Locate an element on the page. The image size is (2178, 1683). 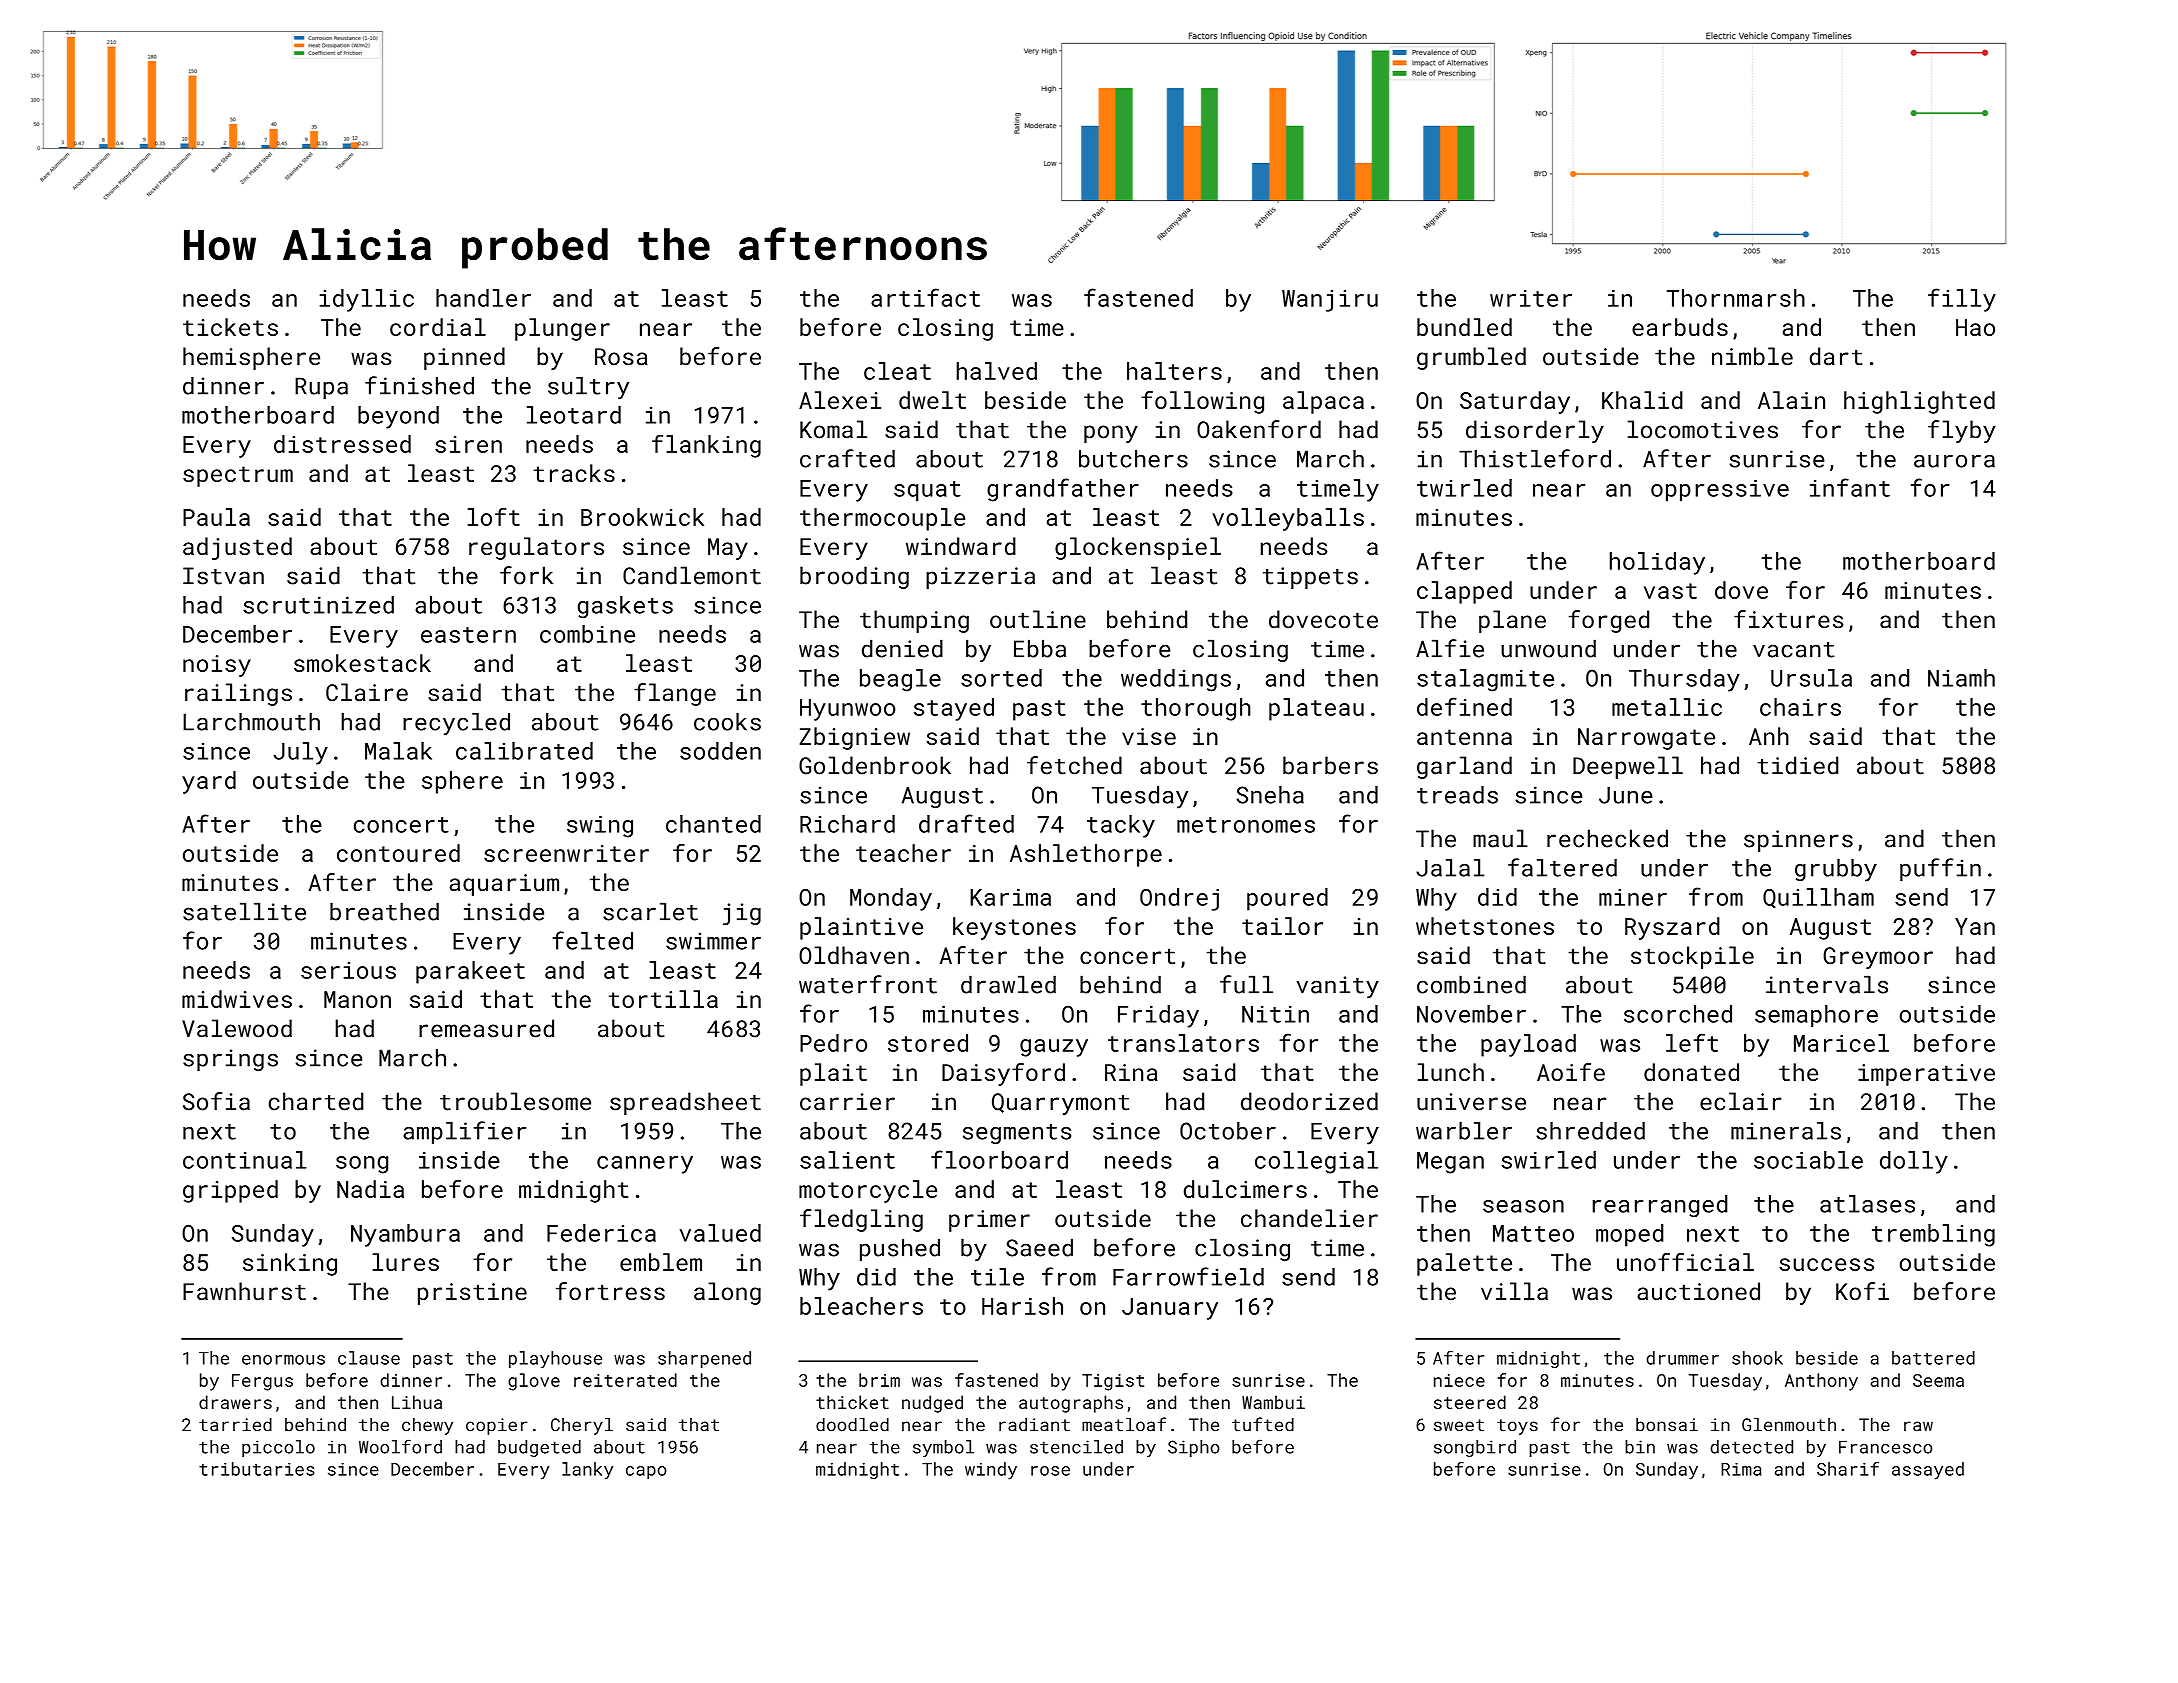
Thornmarsh is located at coordinates (1736, 298).
